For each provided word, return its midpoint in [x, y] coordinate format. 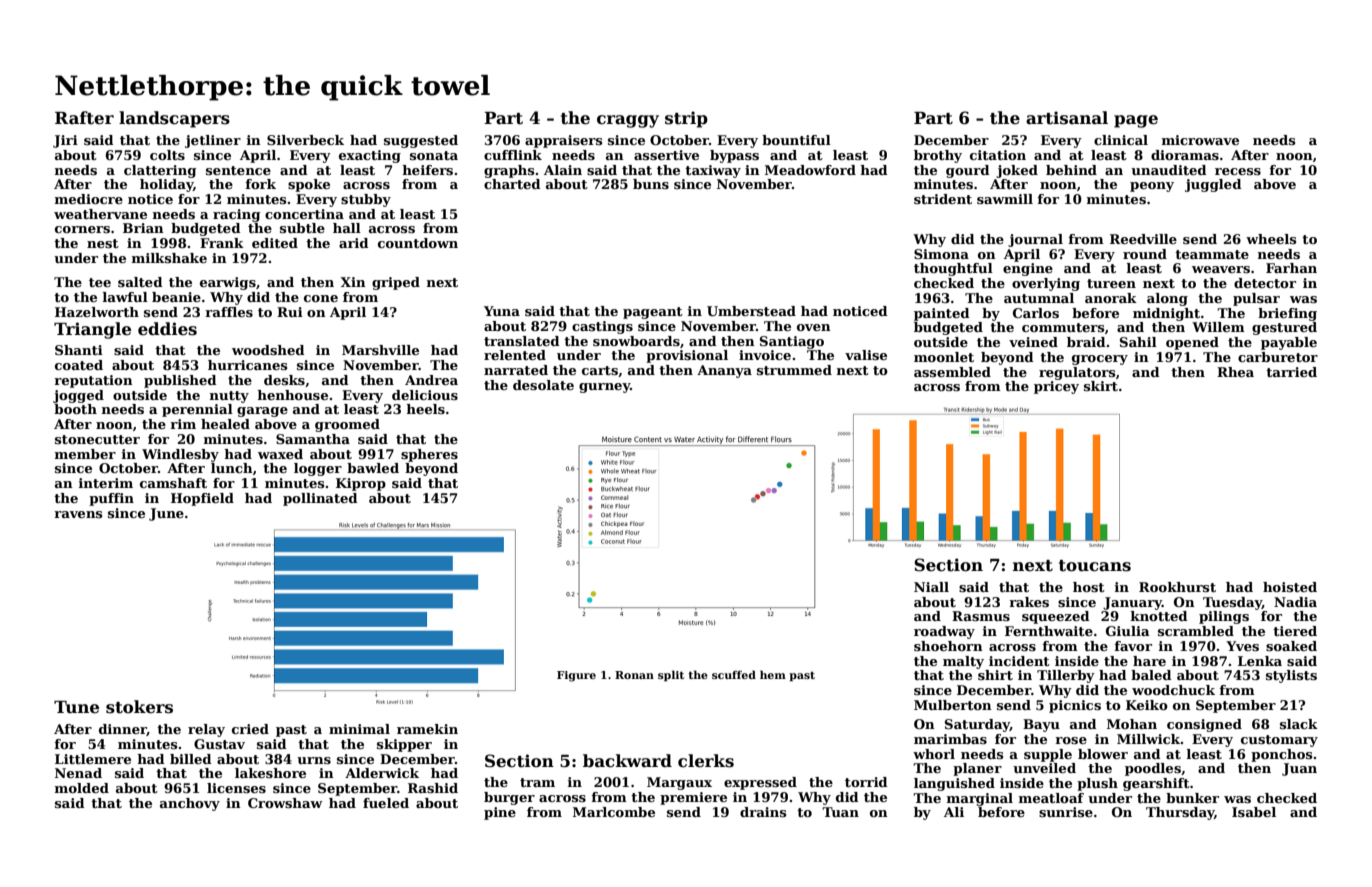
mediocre [89, 199]
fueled [386, 803]
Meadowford [810, 170]
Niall [931, 587]
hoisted [1290, 587]
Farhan [1291, 268]
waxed [280, 454]
